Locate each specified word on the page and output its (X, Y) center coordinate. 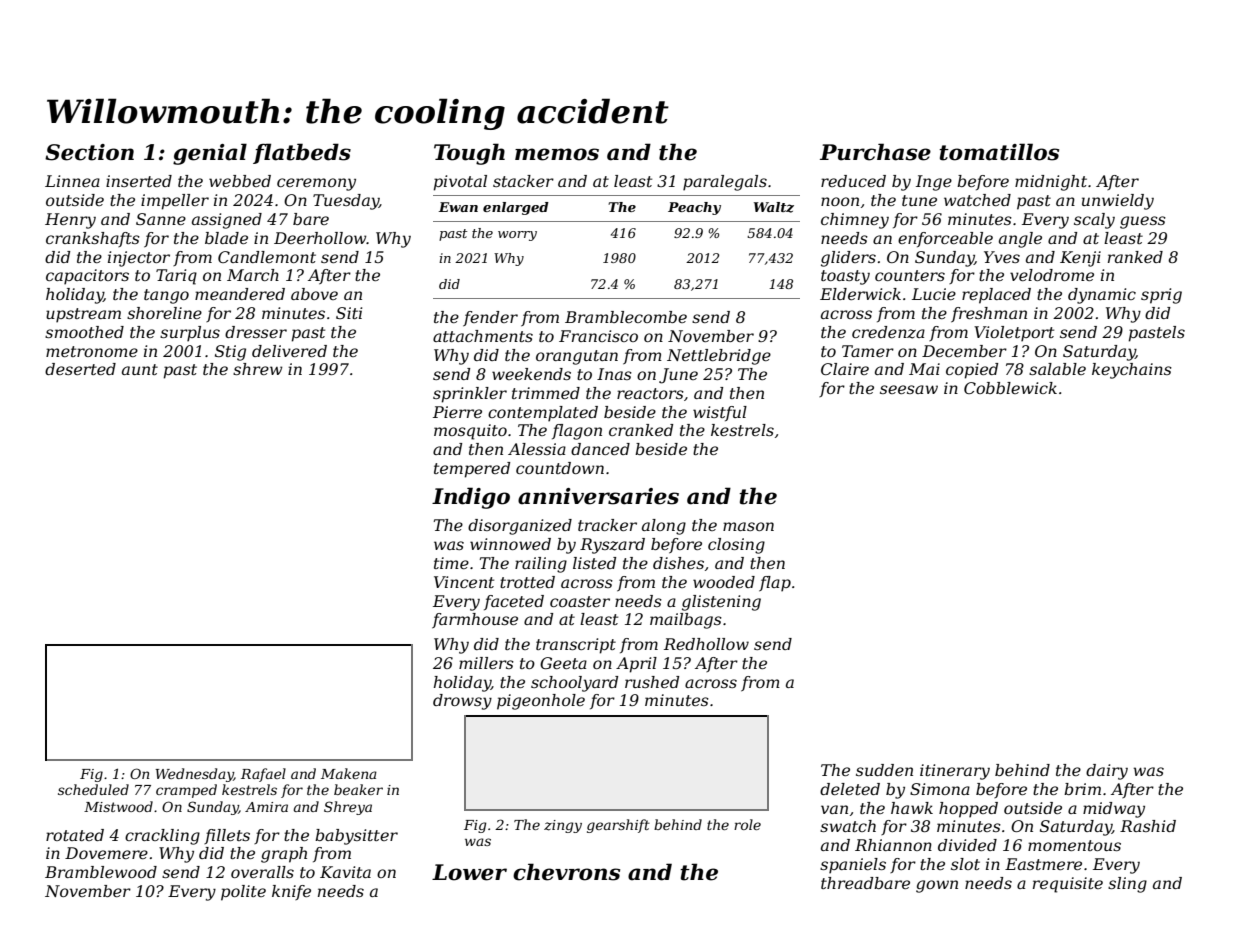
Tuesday (346, 202)
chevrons (566, 872)
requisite (1068, 885)
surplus (190, 334)
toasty (845, 277)
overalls (262, 872)
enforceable (945, 239)
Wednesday (194, 775)
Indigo (471, 498)
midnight (1051, 183)
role (747, 824)
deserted (80, 369)
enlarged (516, 208)
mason (748, 526)
